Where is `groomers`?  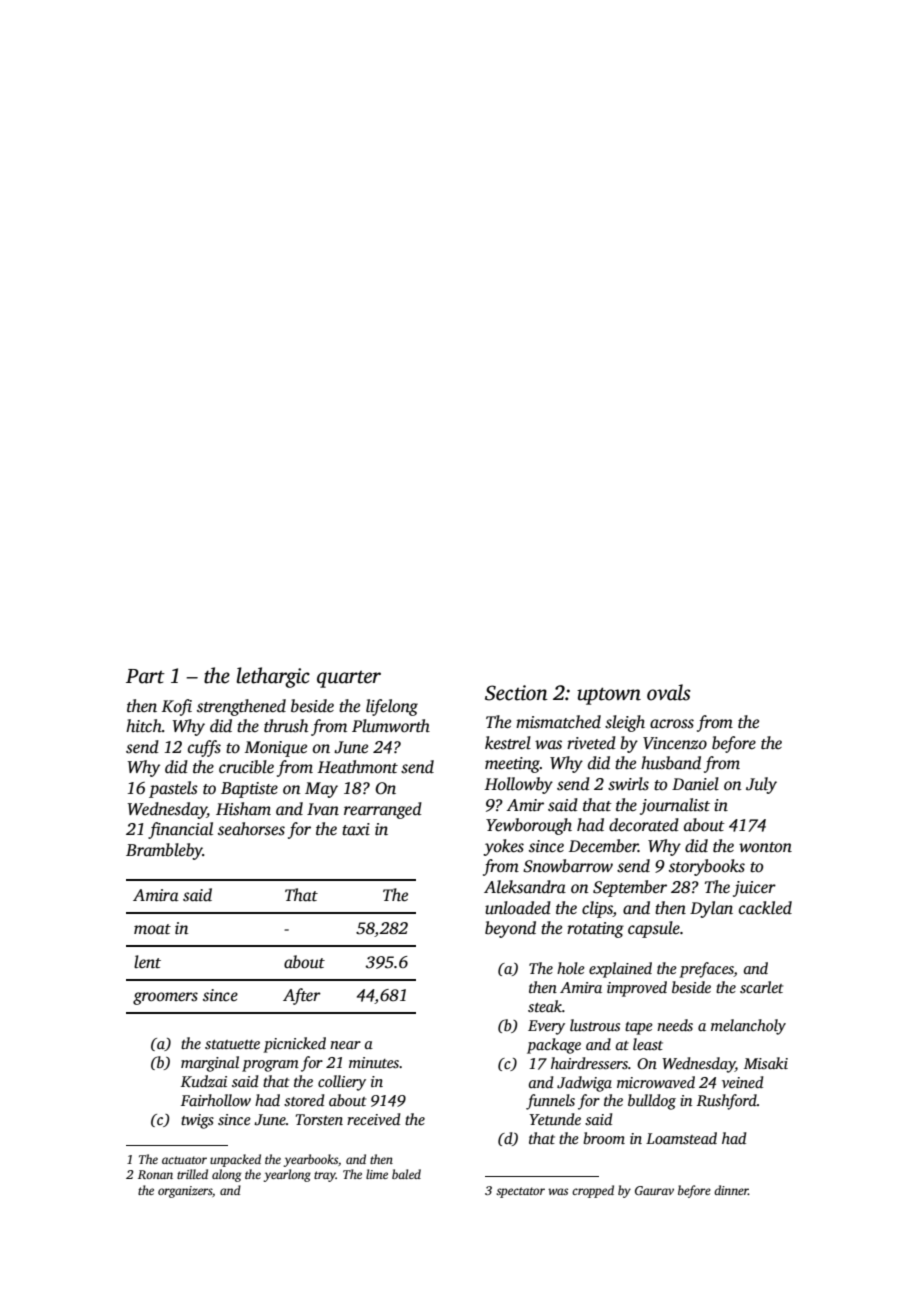
groomers is located at coordinates (165, 998).
